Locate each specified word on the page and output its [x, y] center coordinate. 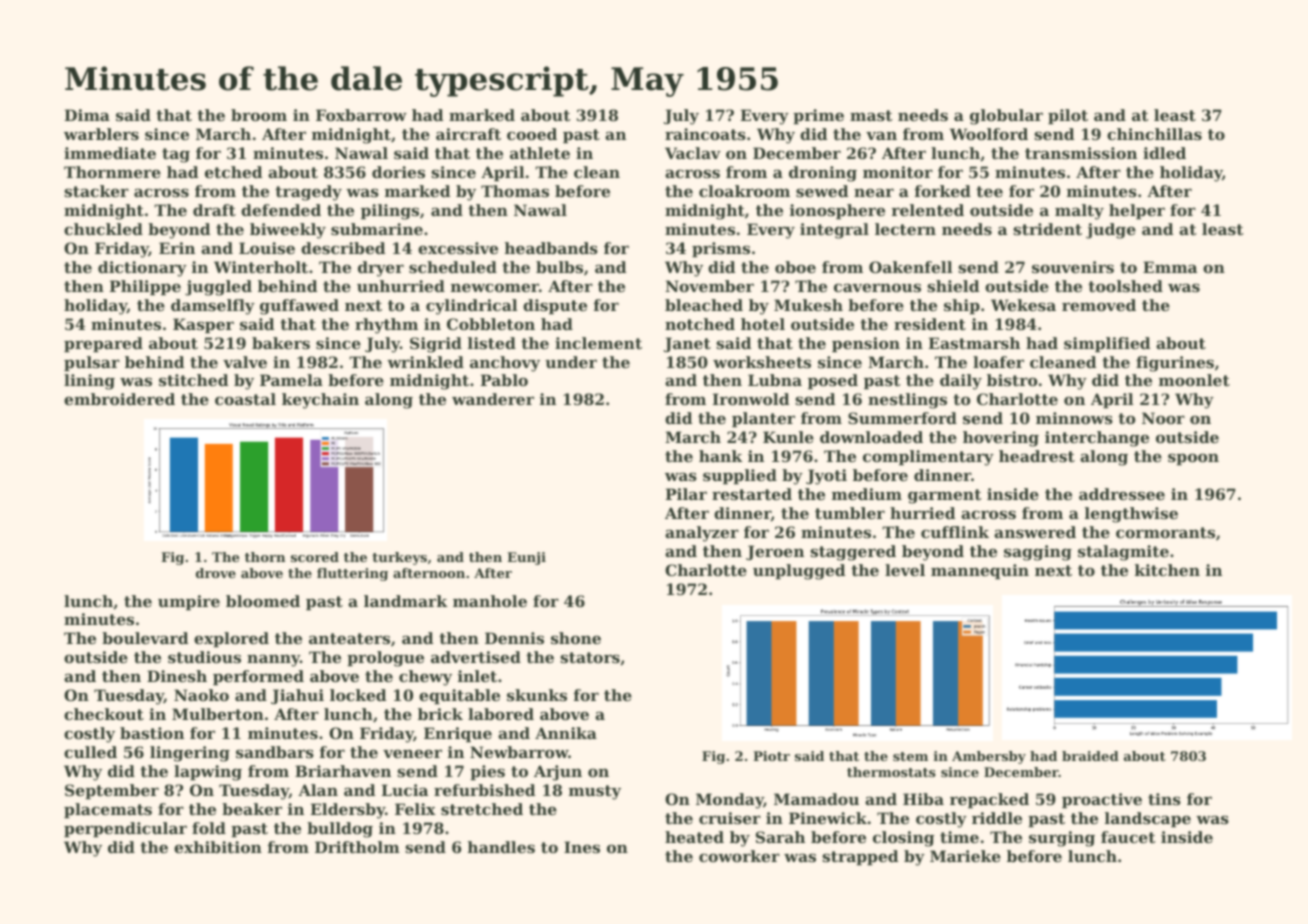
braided [1090, 756]
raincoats [705, 134]
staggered [853, 553]
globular [1006, 117]
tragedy [308, 193]
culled [90, 752]
